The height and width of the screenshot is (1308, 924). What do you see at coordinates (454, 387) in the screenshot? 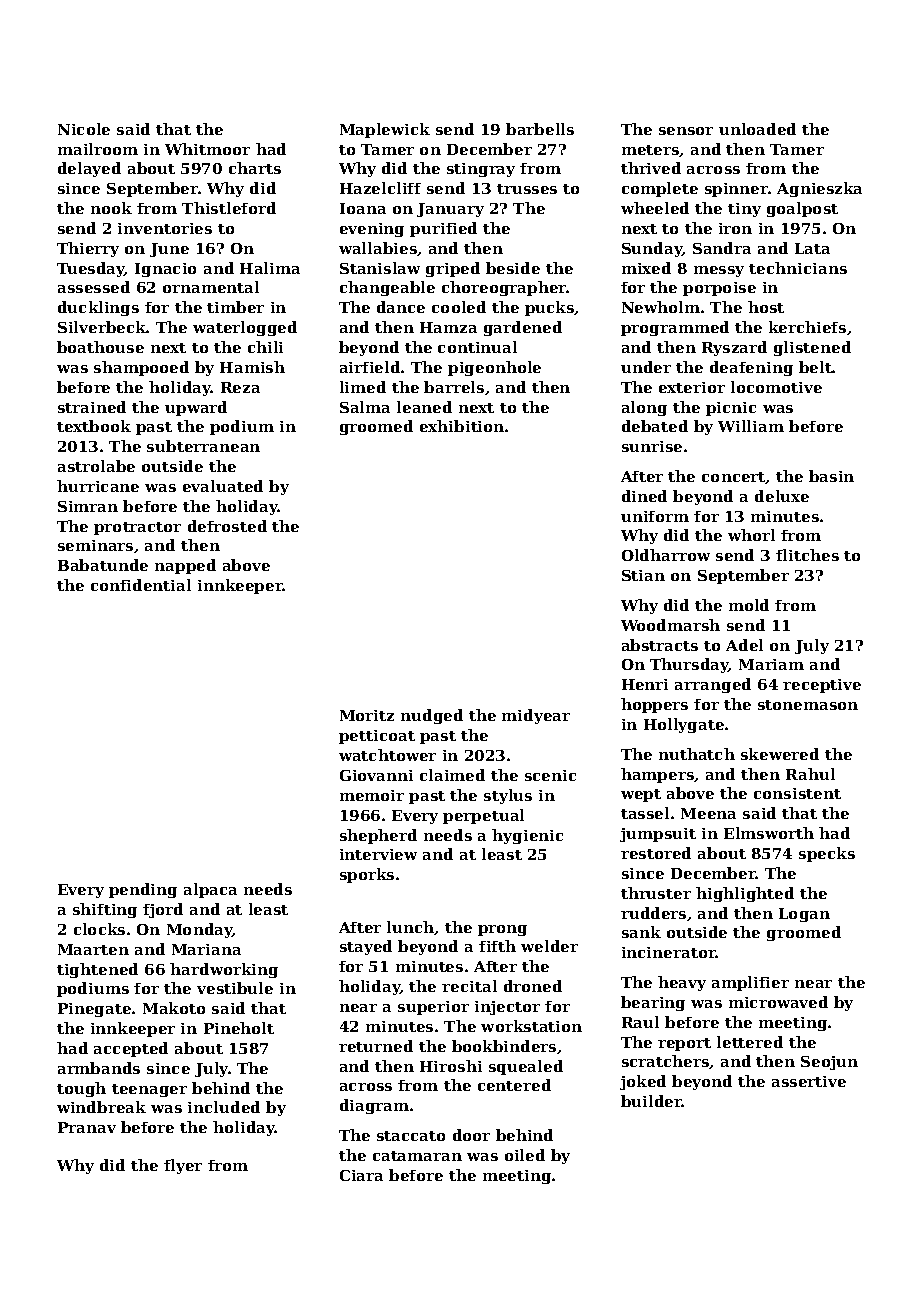
I see `barrels` at bounding box center [454, 387].
